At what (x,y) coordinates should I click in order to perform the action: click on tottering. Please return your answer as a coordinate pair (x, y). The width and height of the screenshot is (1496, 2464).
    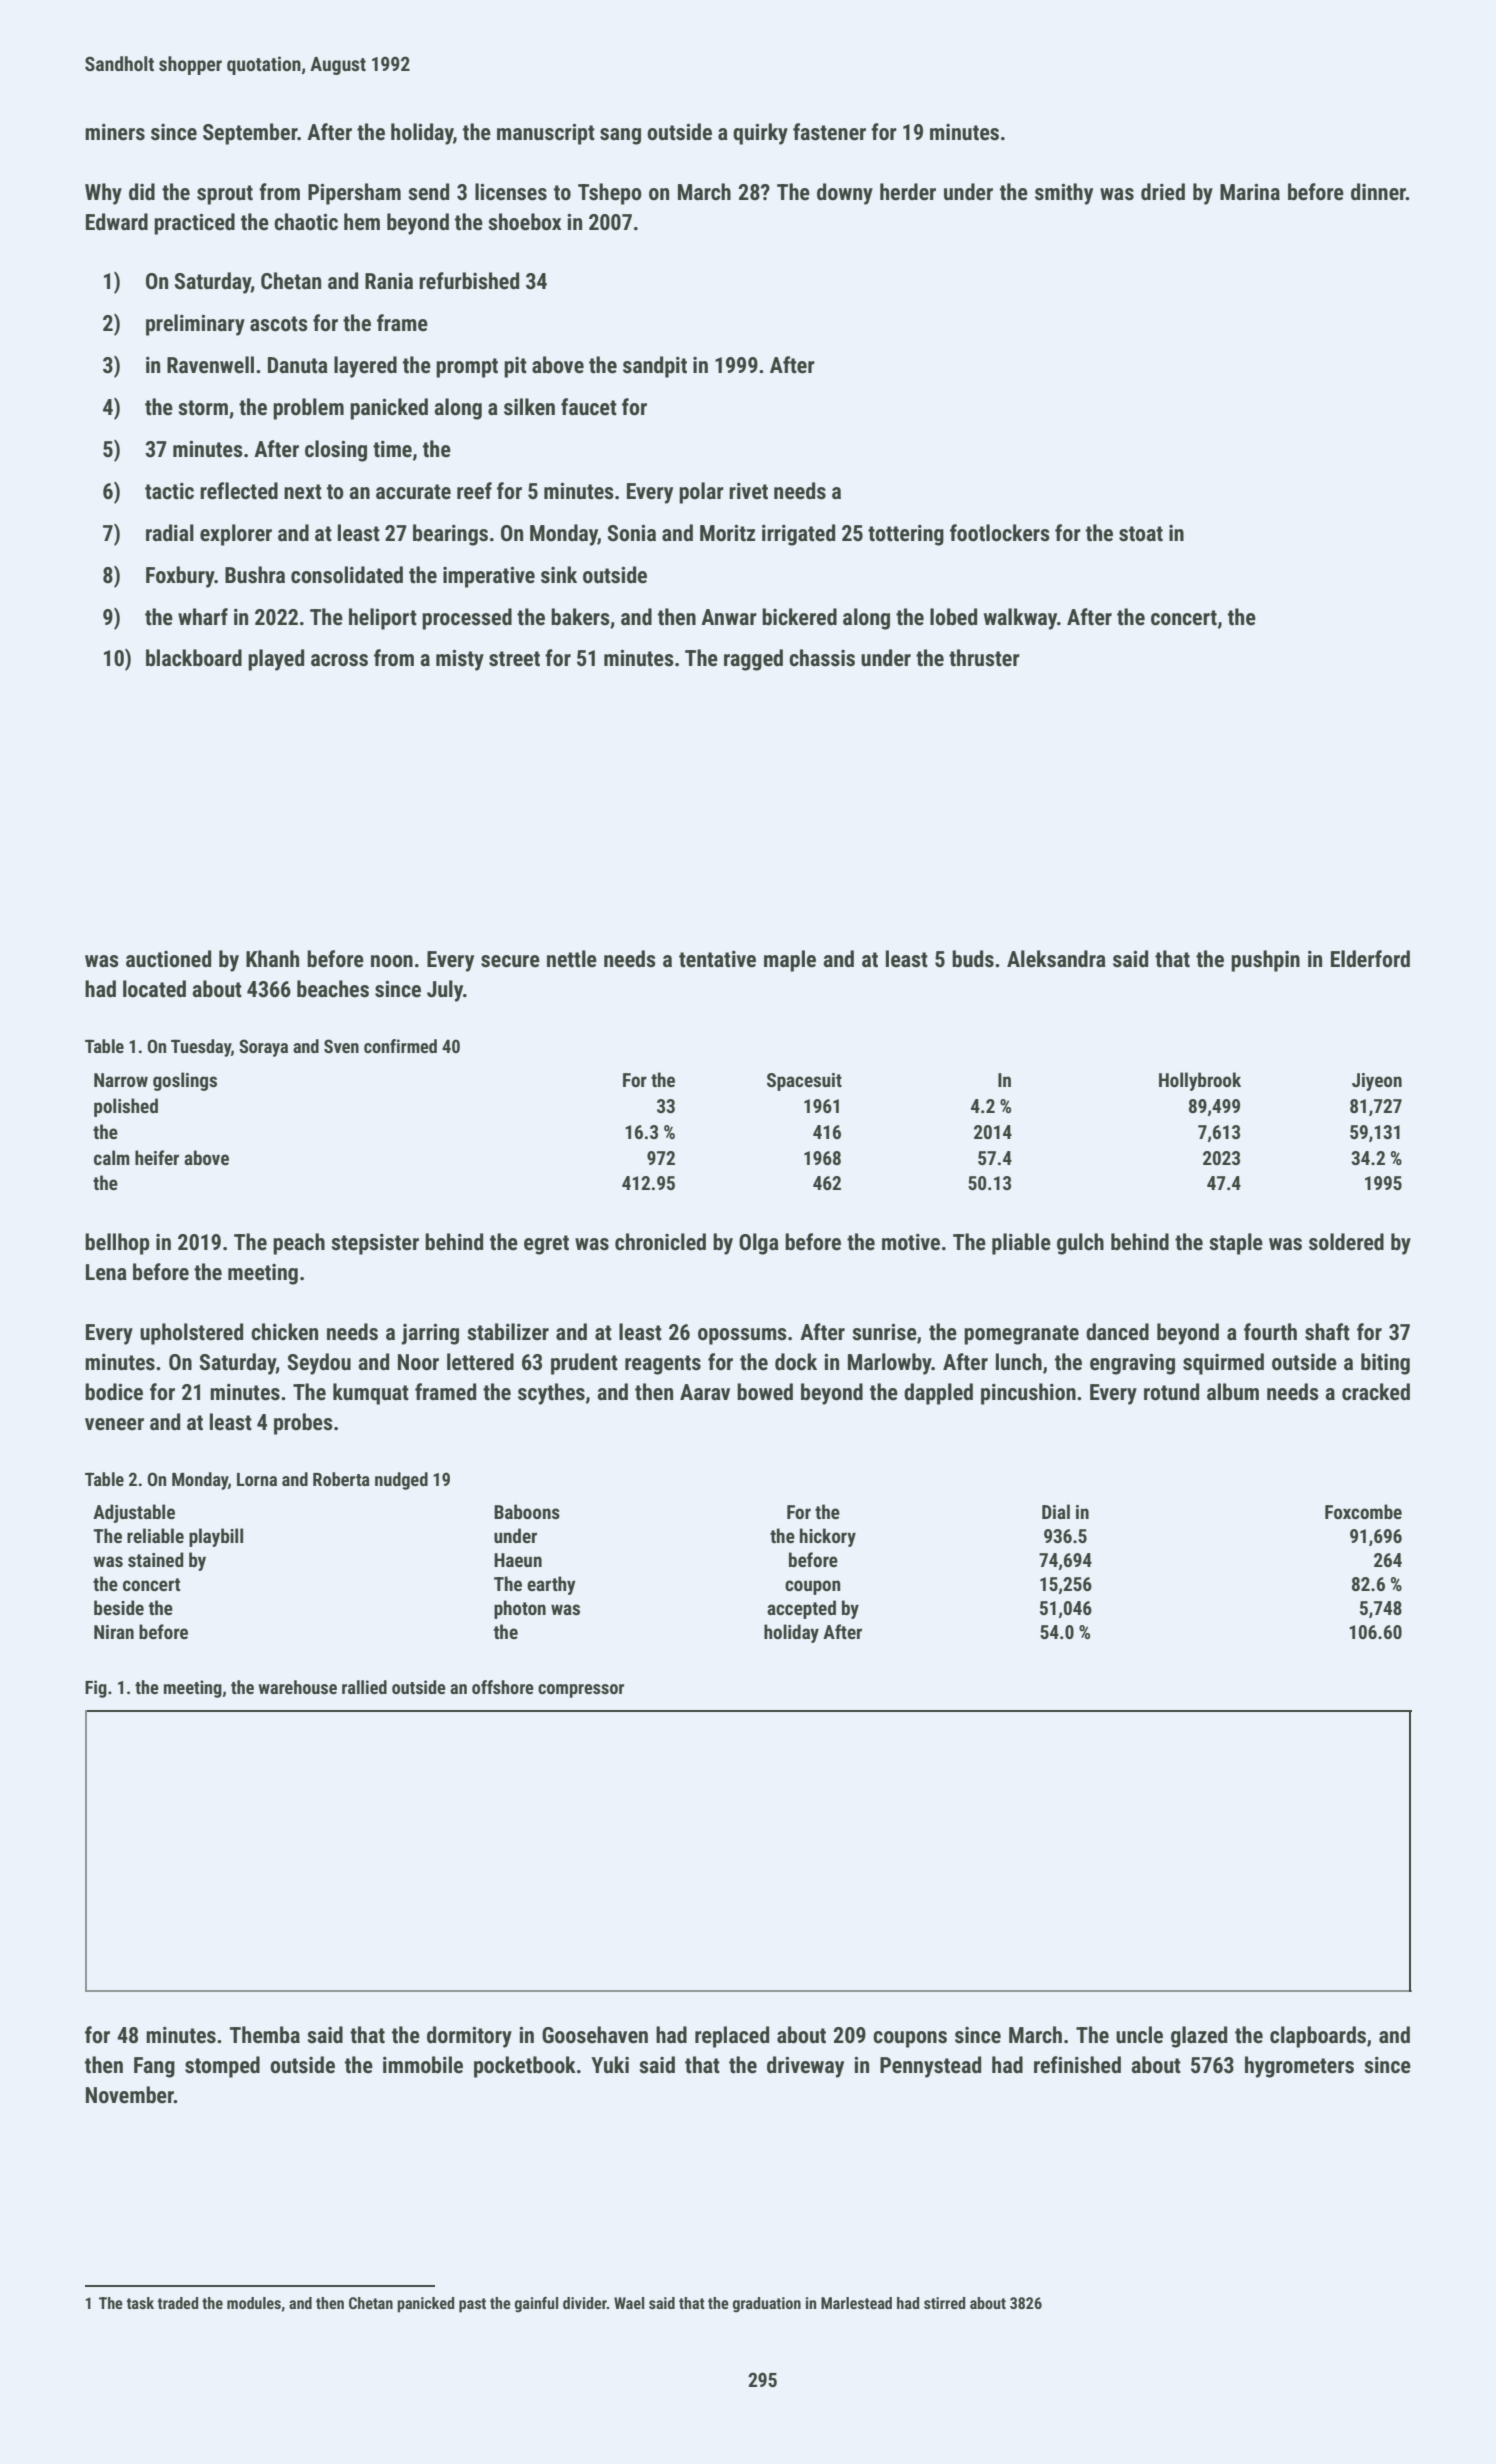
    Looking at the image, I should click on (906, 535).
